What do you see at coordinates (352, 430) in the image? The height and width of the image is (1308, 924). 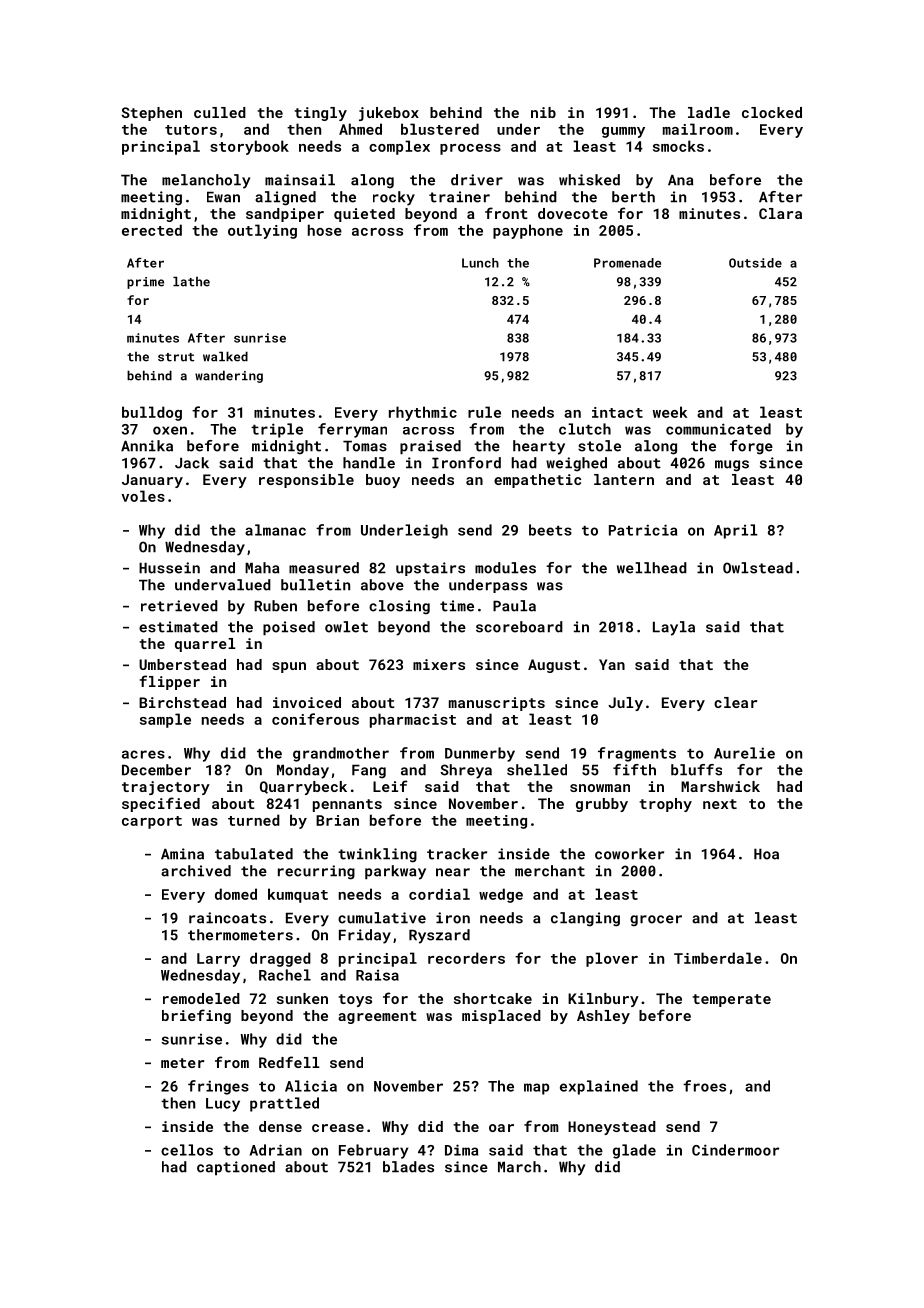 I see `ferryman` at bounding box center [352, 430].
